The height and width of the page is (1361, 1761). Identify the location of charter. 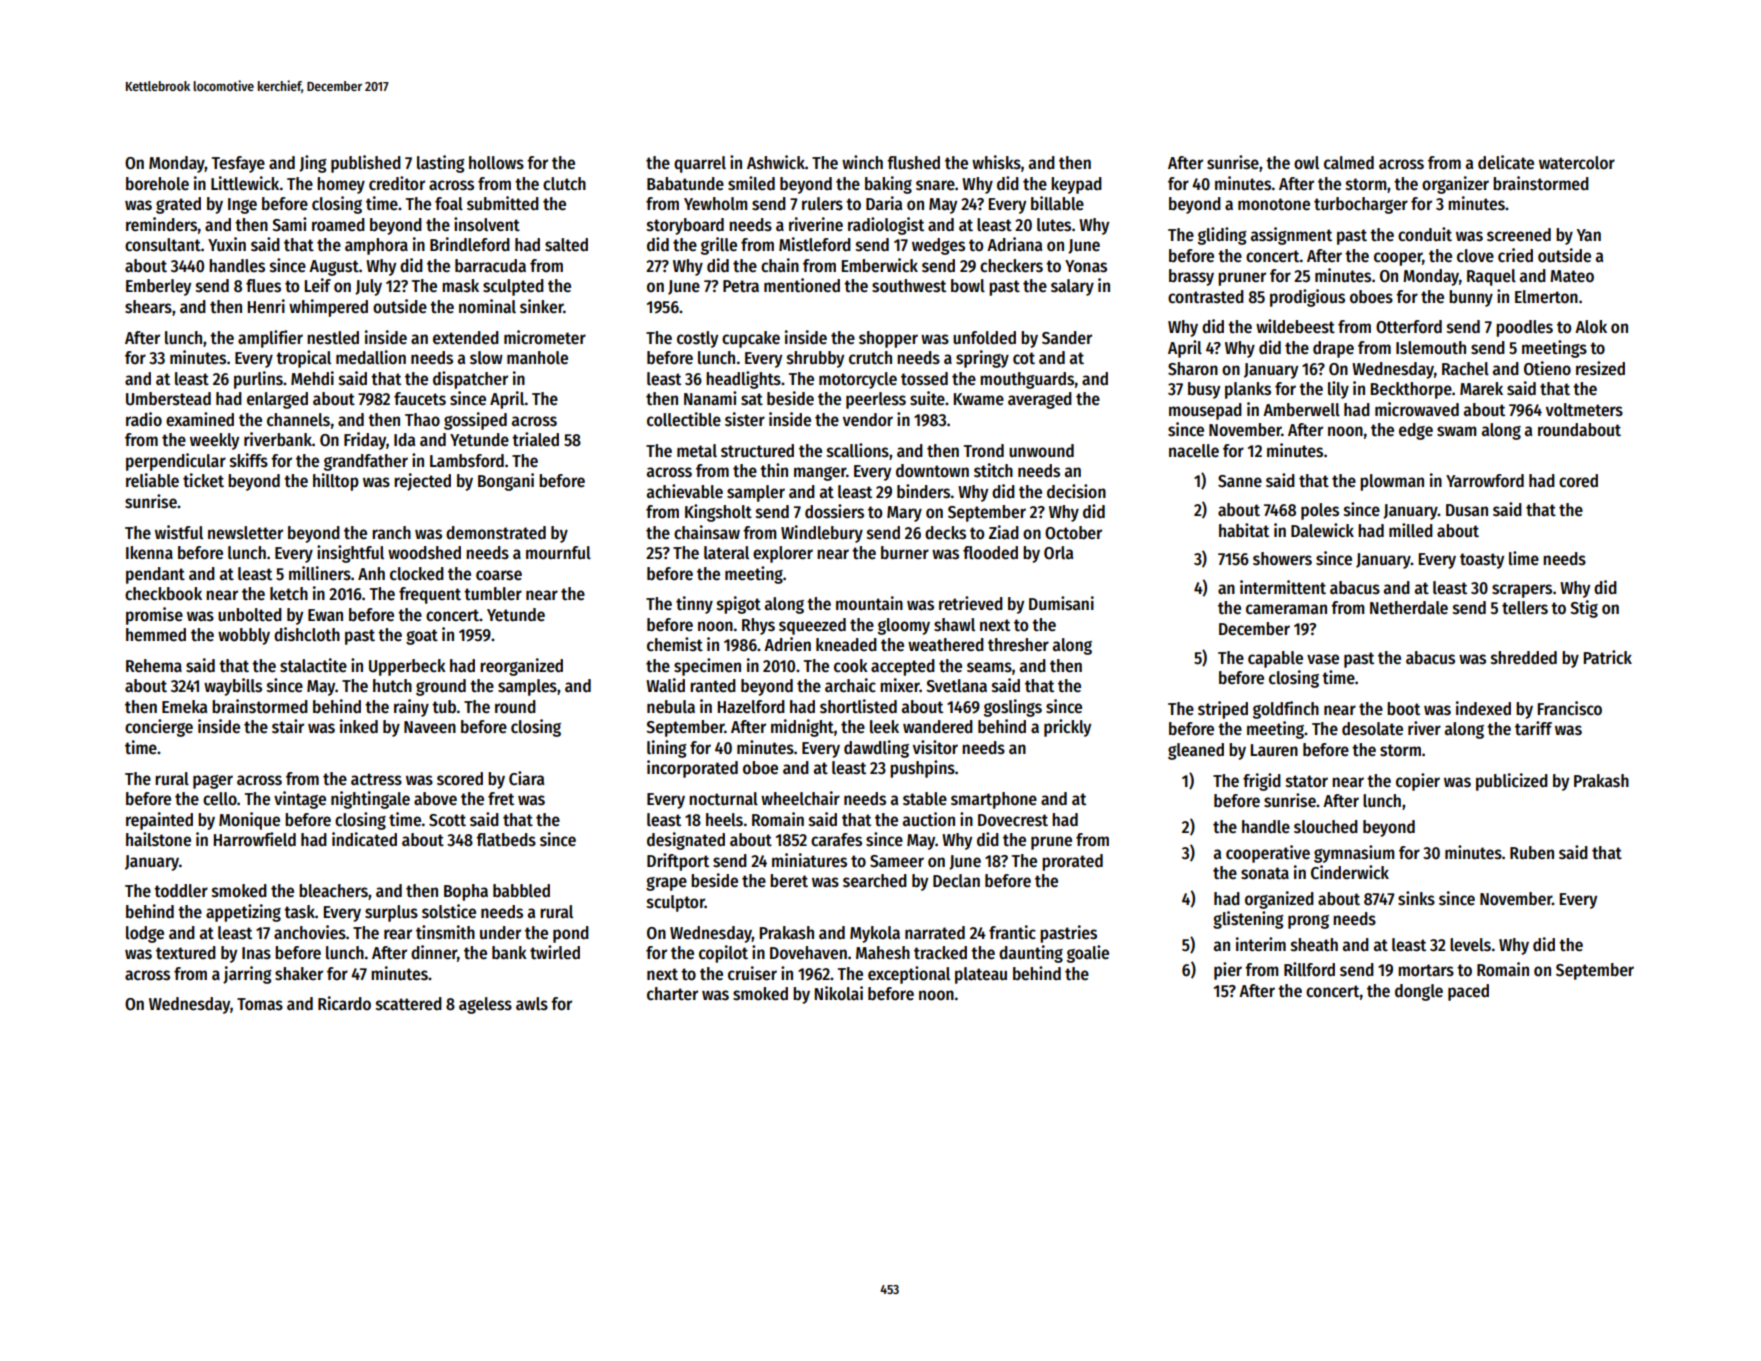
(672, 994).
